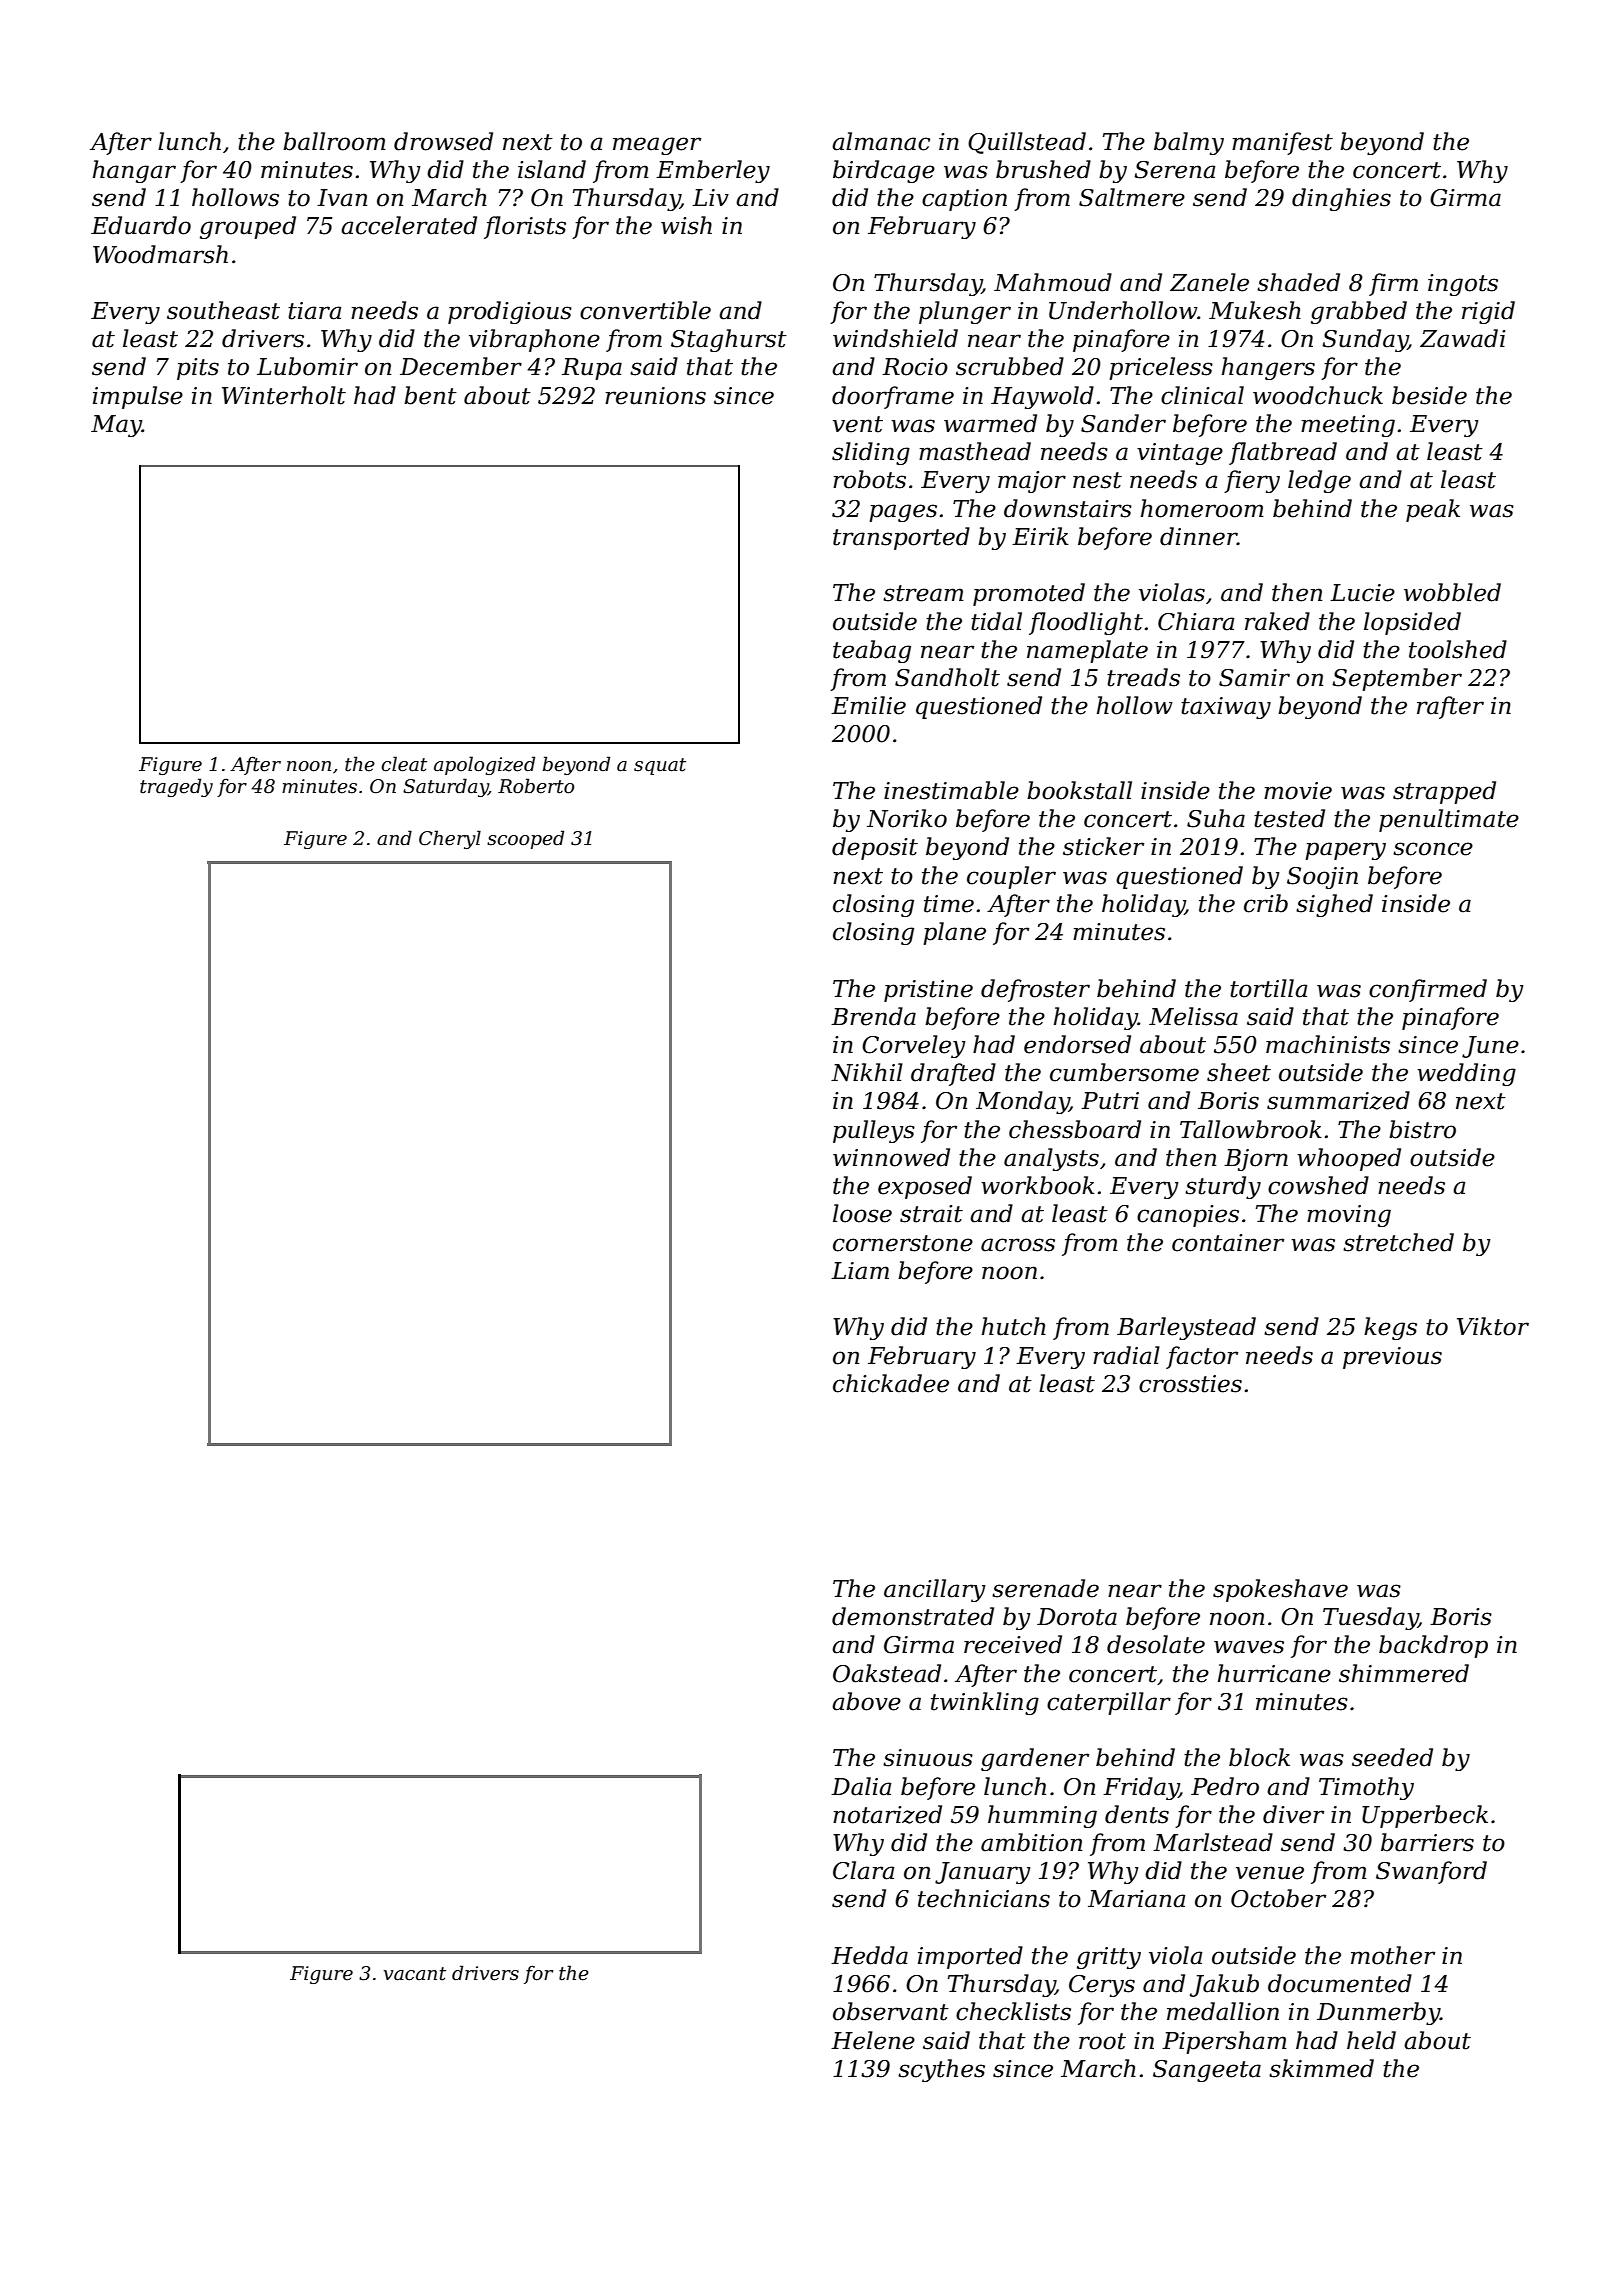  I want to click on chickadee, so click(891, 1383).
